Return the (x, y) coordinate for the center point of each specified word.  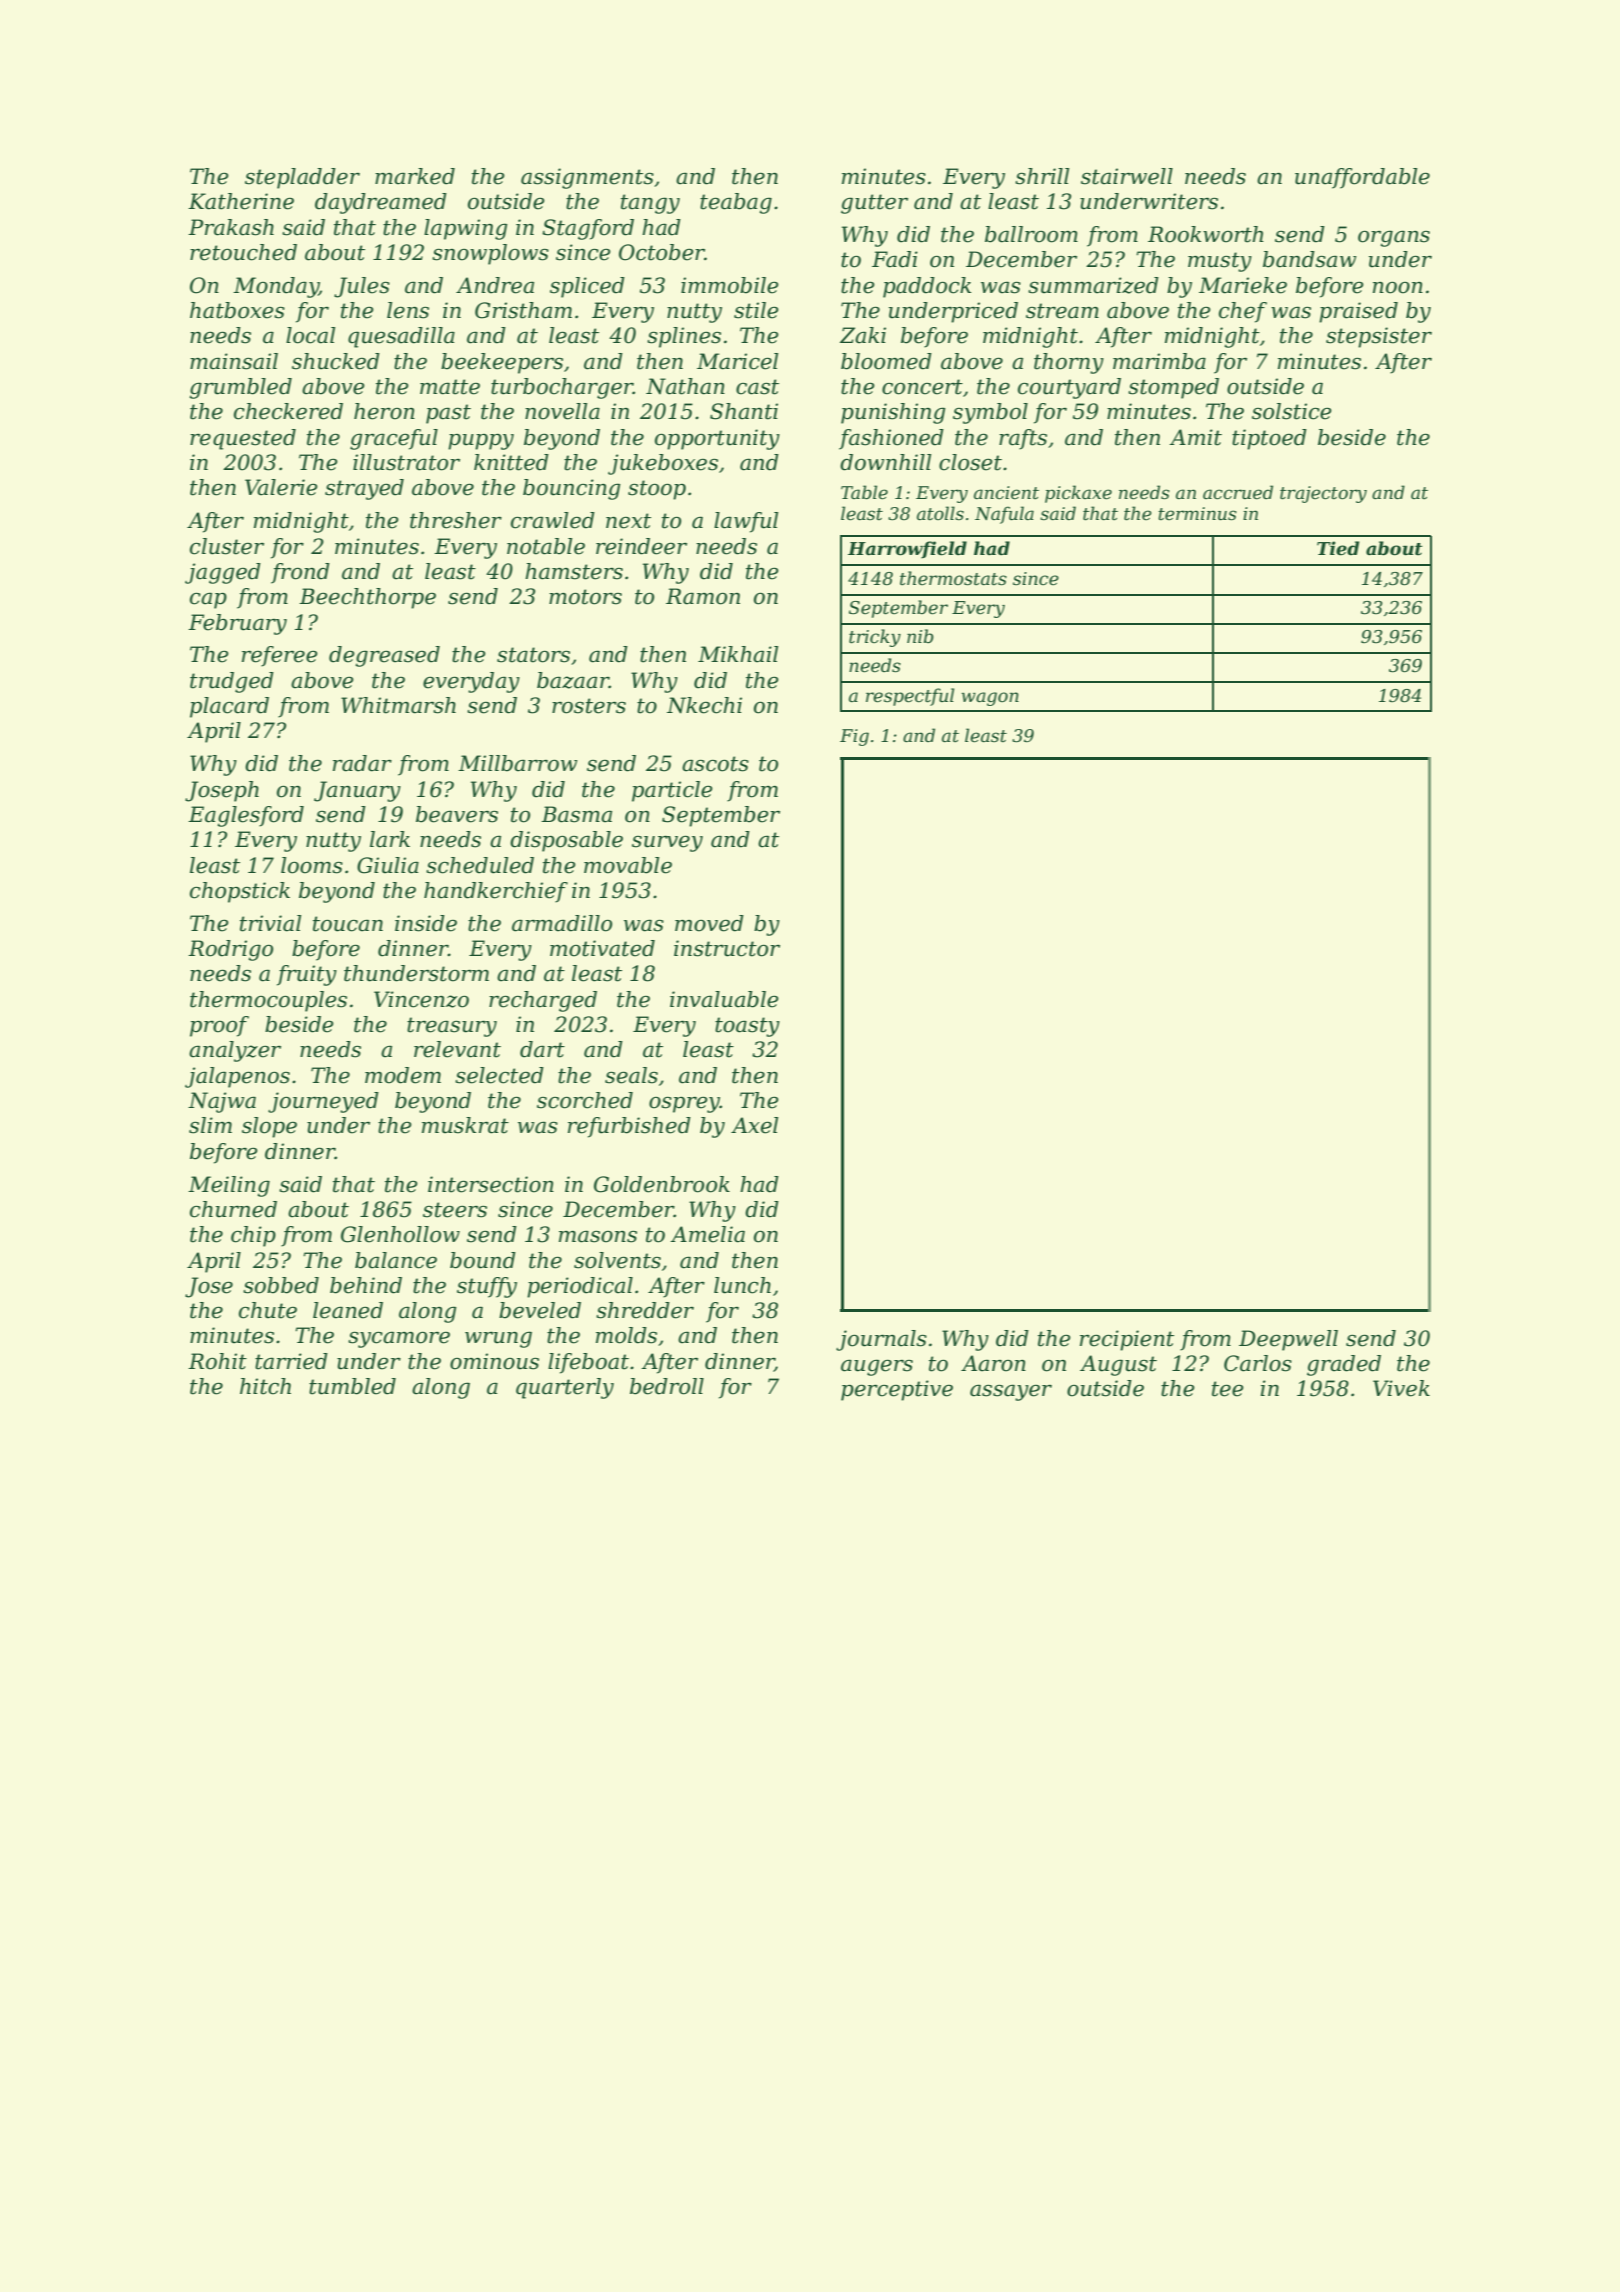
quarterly (565, 1388)
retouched (243, 252)
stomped (1173, 388)
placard (229, 707)
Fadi (895, 259)
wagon (990, 699)
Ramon (703, 596)
